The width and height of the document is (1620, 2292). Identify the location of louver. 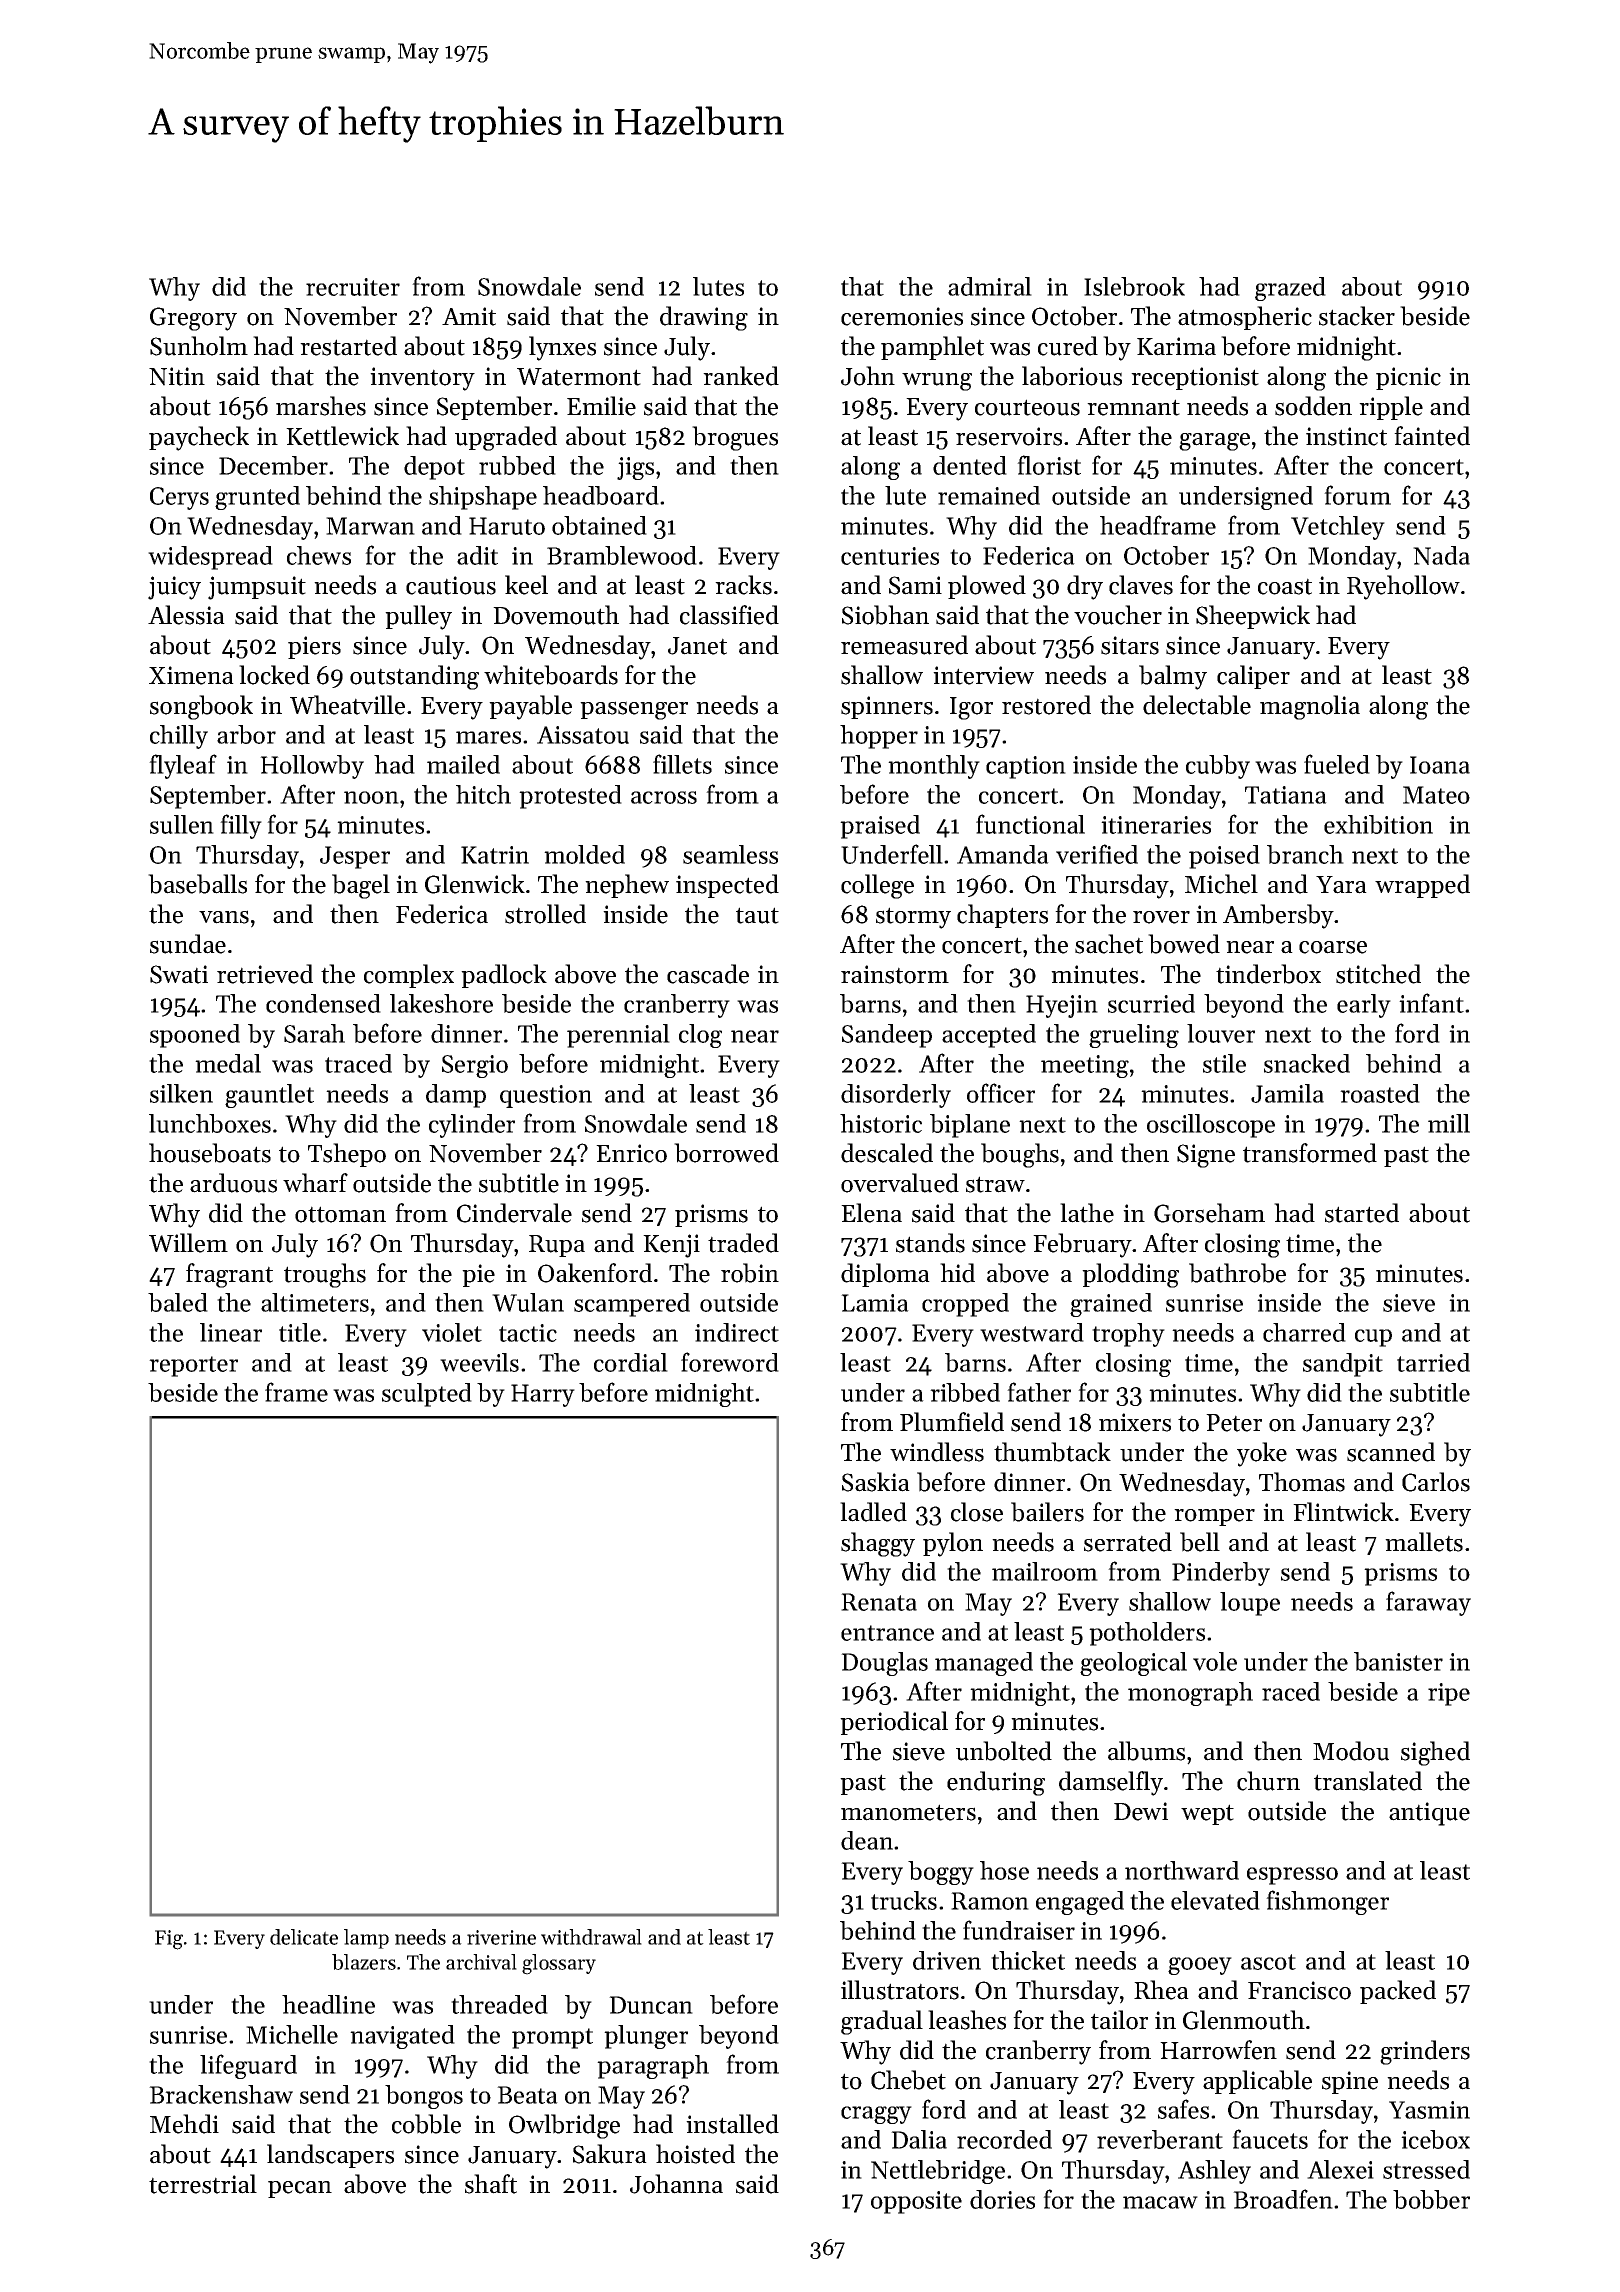
(1221, 1033).
